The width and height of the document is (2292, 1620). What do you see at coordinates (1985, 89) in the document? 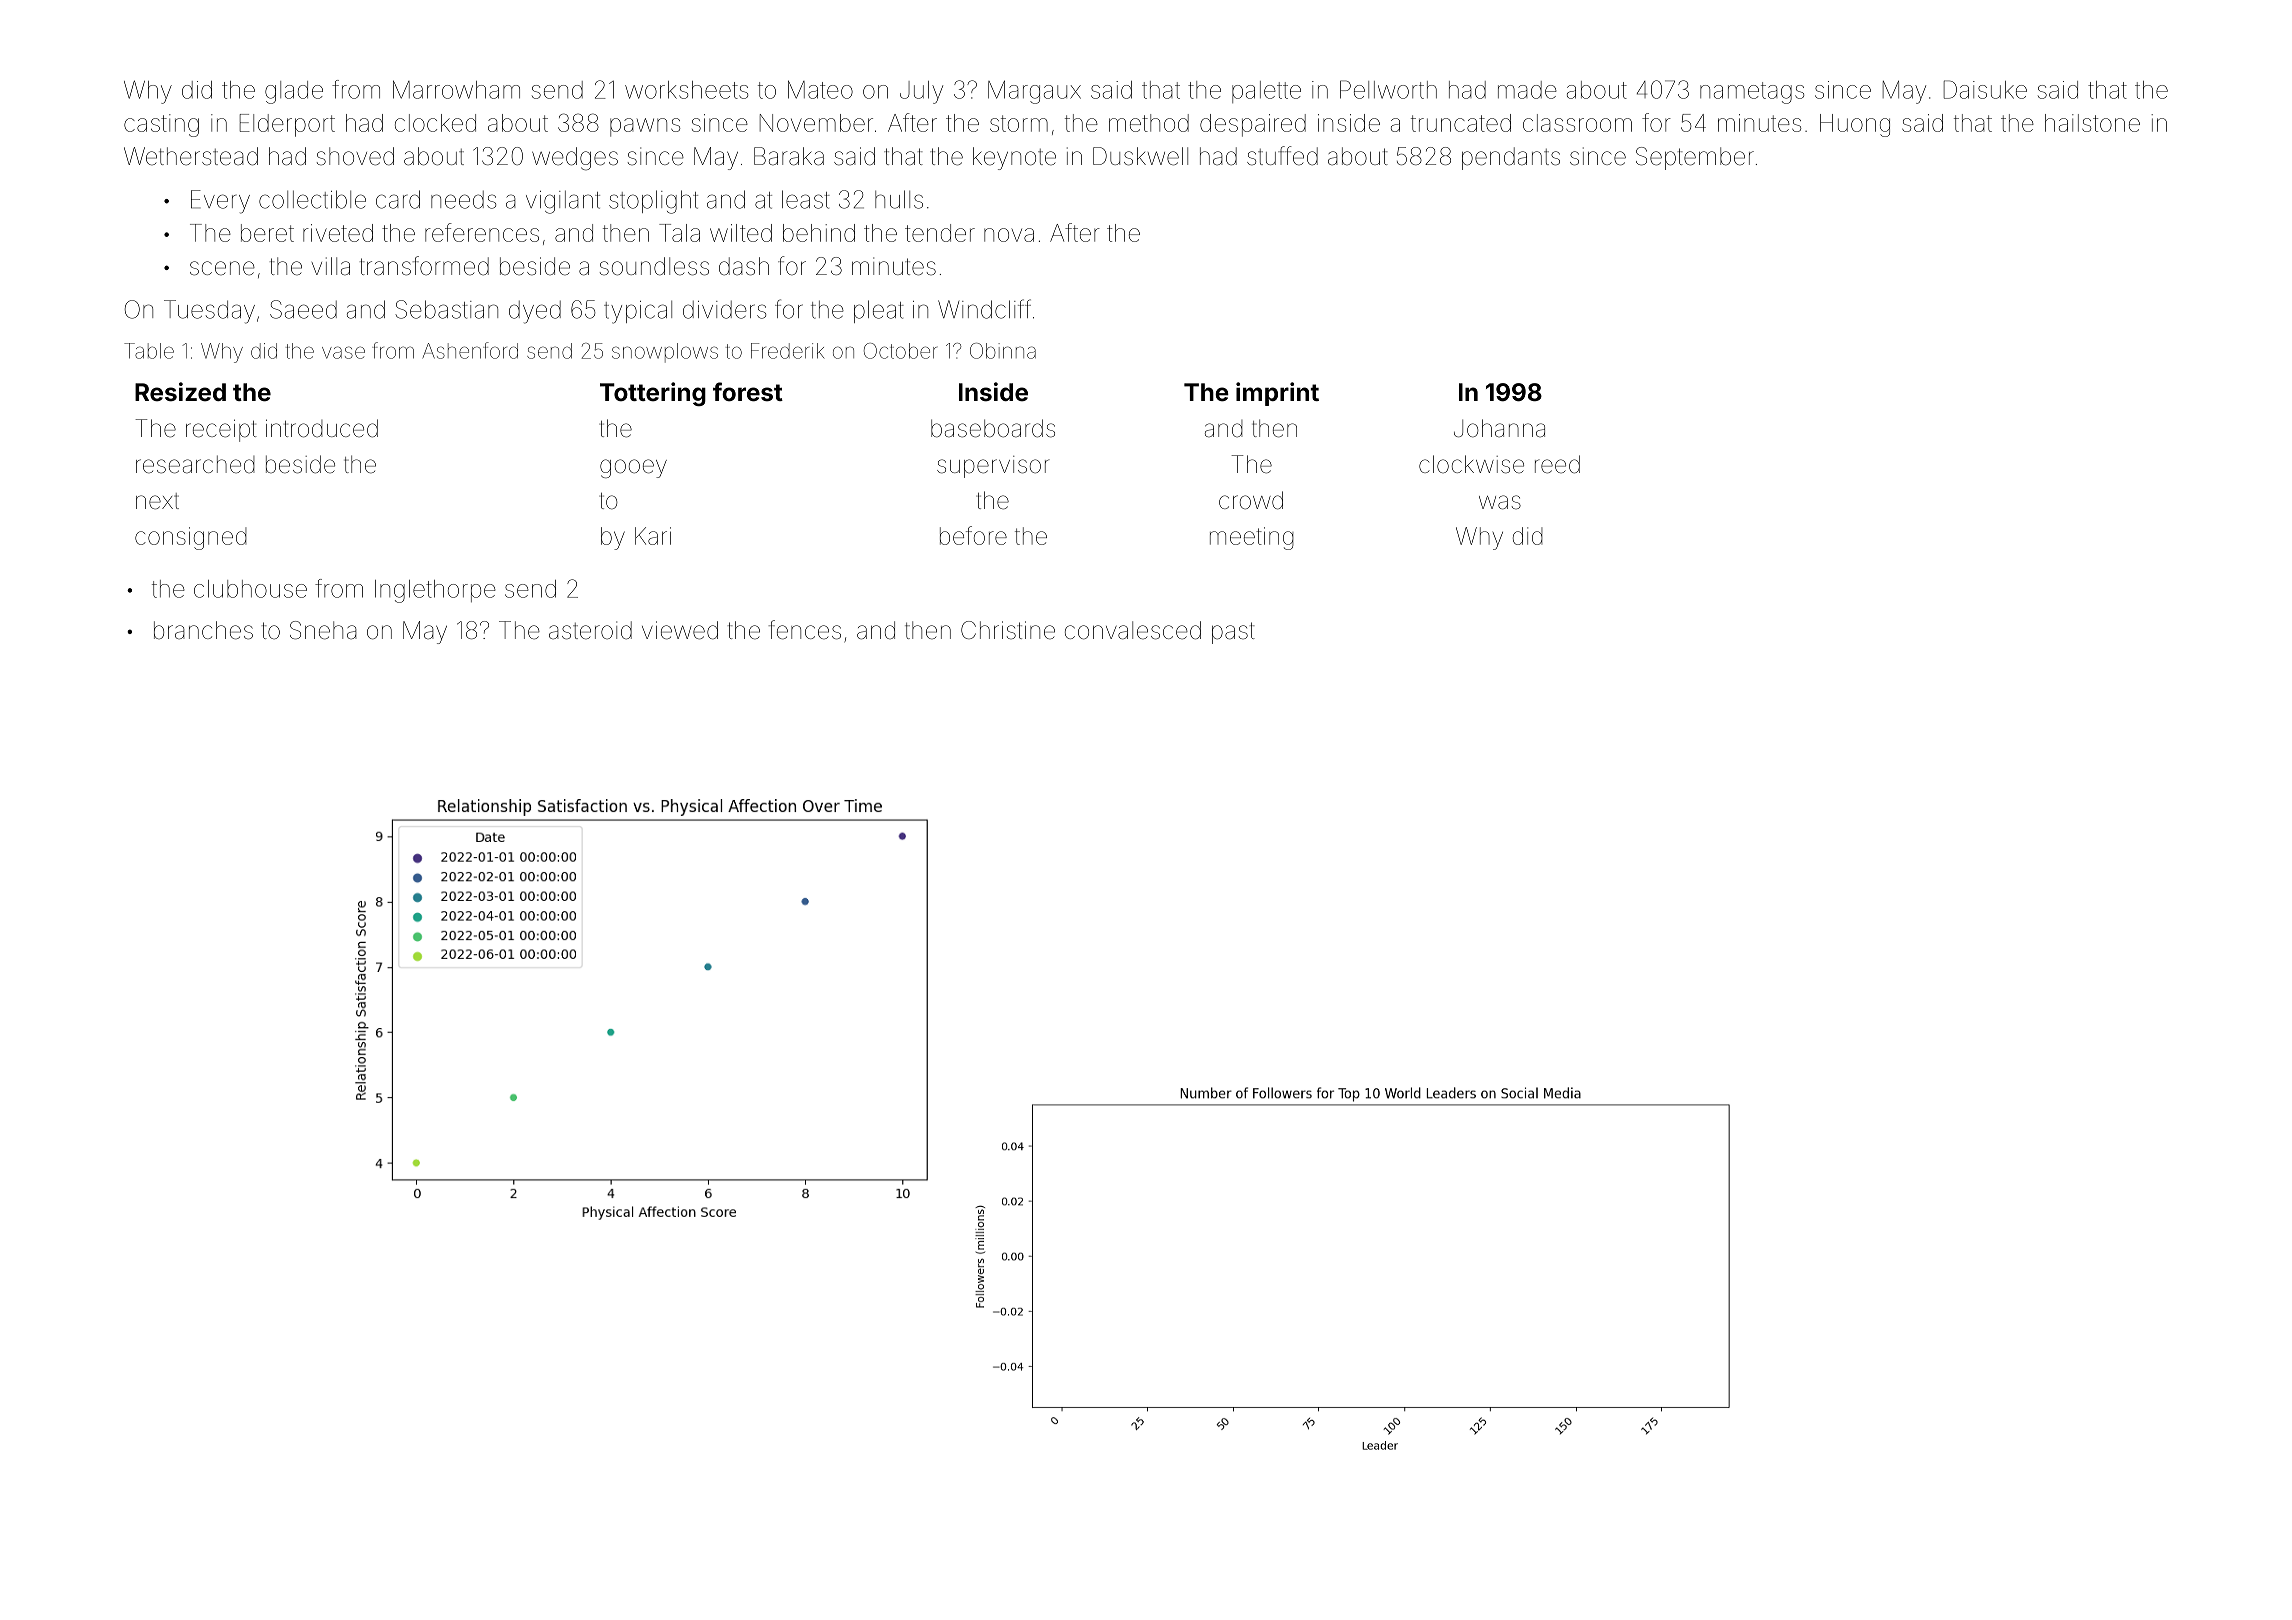
I see `Daisuke` at bounding box center [1985, 89].
